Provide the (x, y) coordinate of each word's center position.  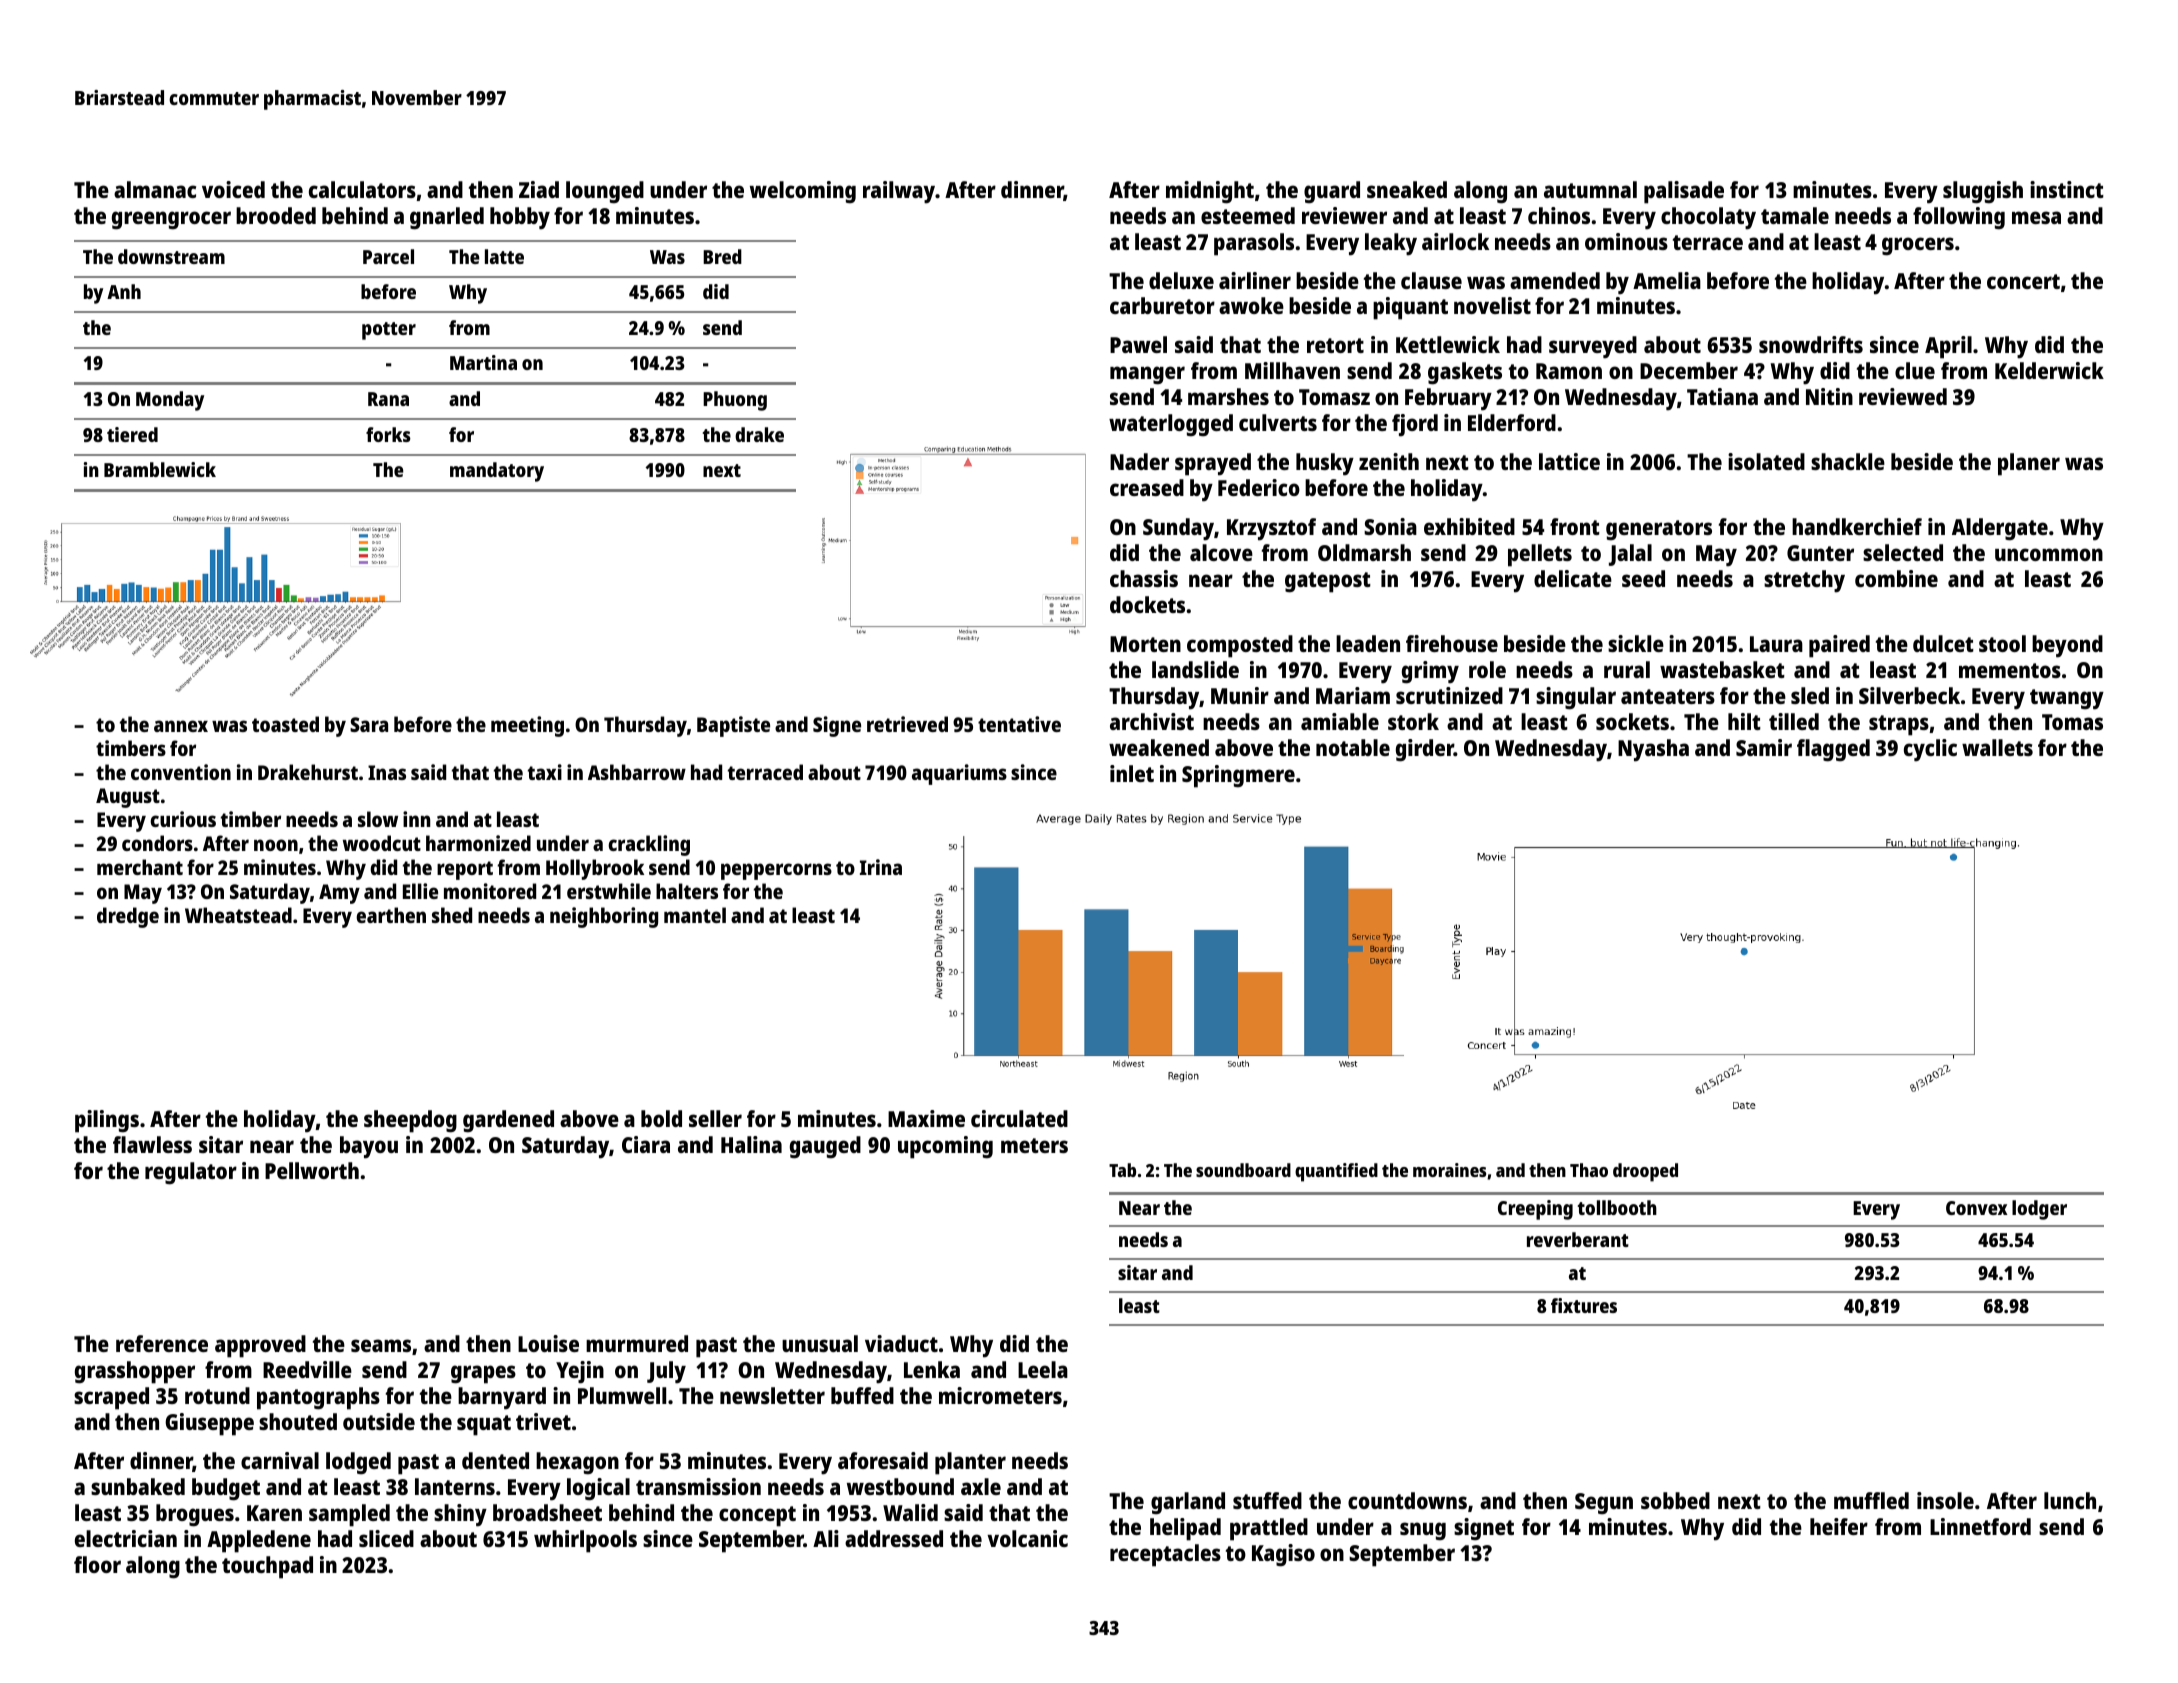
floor (97, 1564)
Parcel (388, 256)
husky (1325, 464)
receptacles (1165, 1555)
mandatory (497, 472)
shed (452, 915)
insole (1945, 1500)
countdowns (1407, 1500)
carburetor (1162, 305)
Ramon (1569, 371)
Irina (881, 867)
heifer (1839, 1526)
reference (162, 1343)
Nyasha (1653, 750)
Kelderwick (2049, 370)
